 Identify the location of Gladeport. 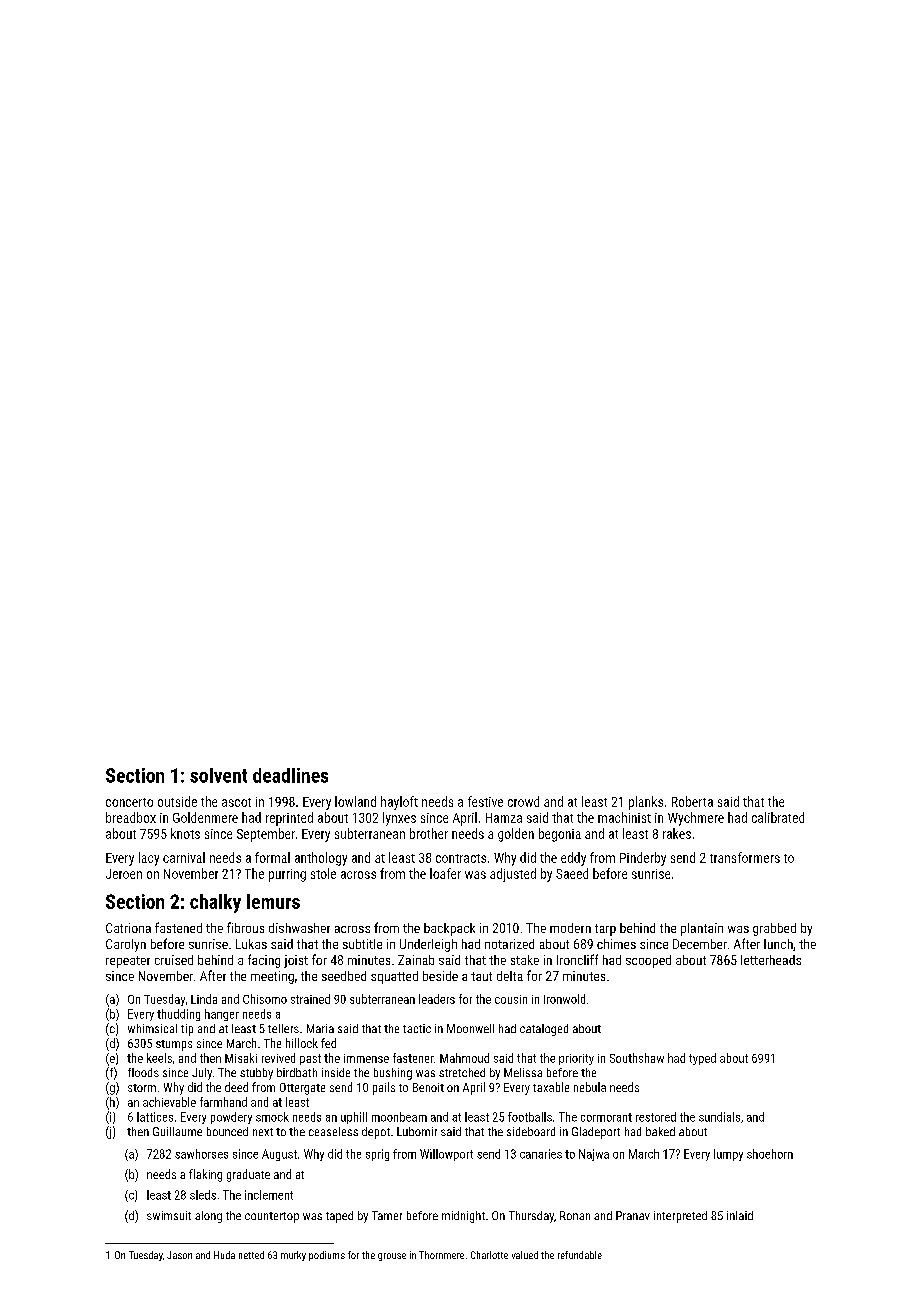
(596, 1133).
